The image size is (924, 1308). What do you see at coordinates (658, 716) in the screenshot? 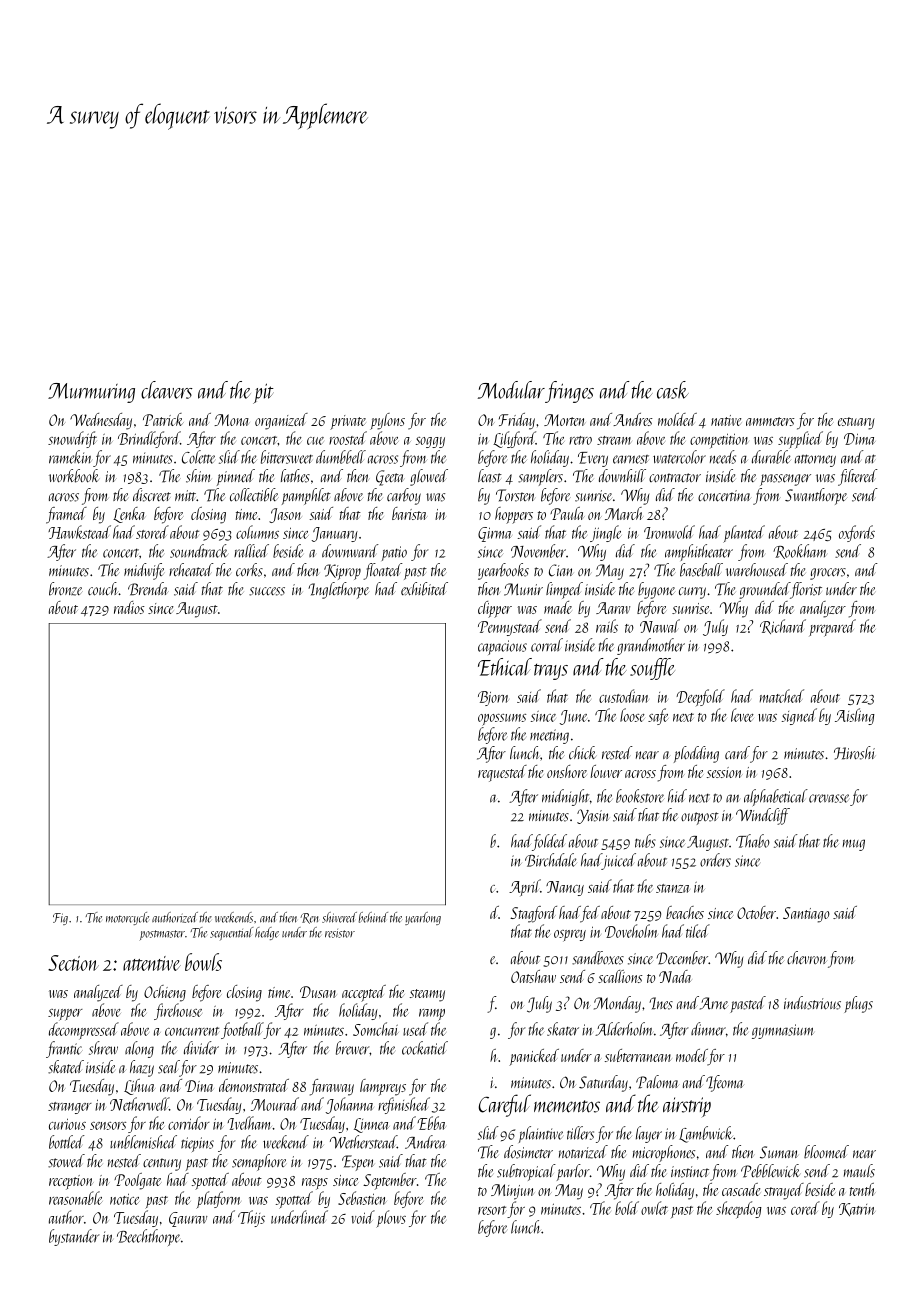
I see `safe` at bounding box center [658, 716].
